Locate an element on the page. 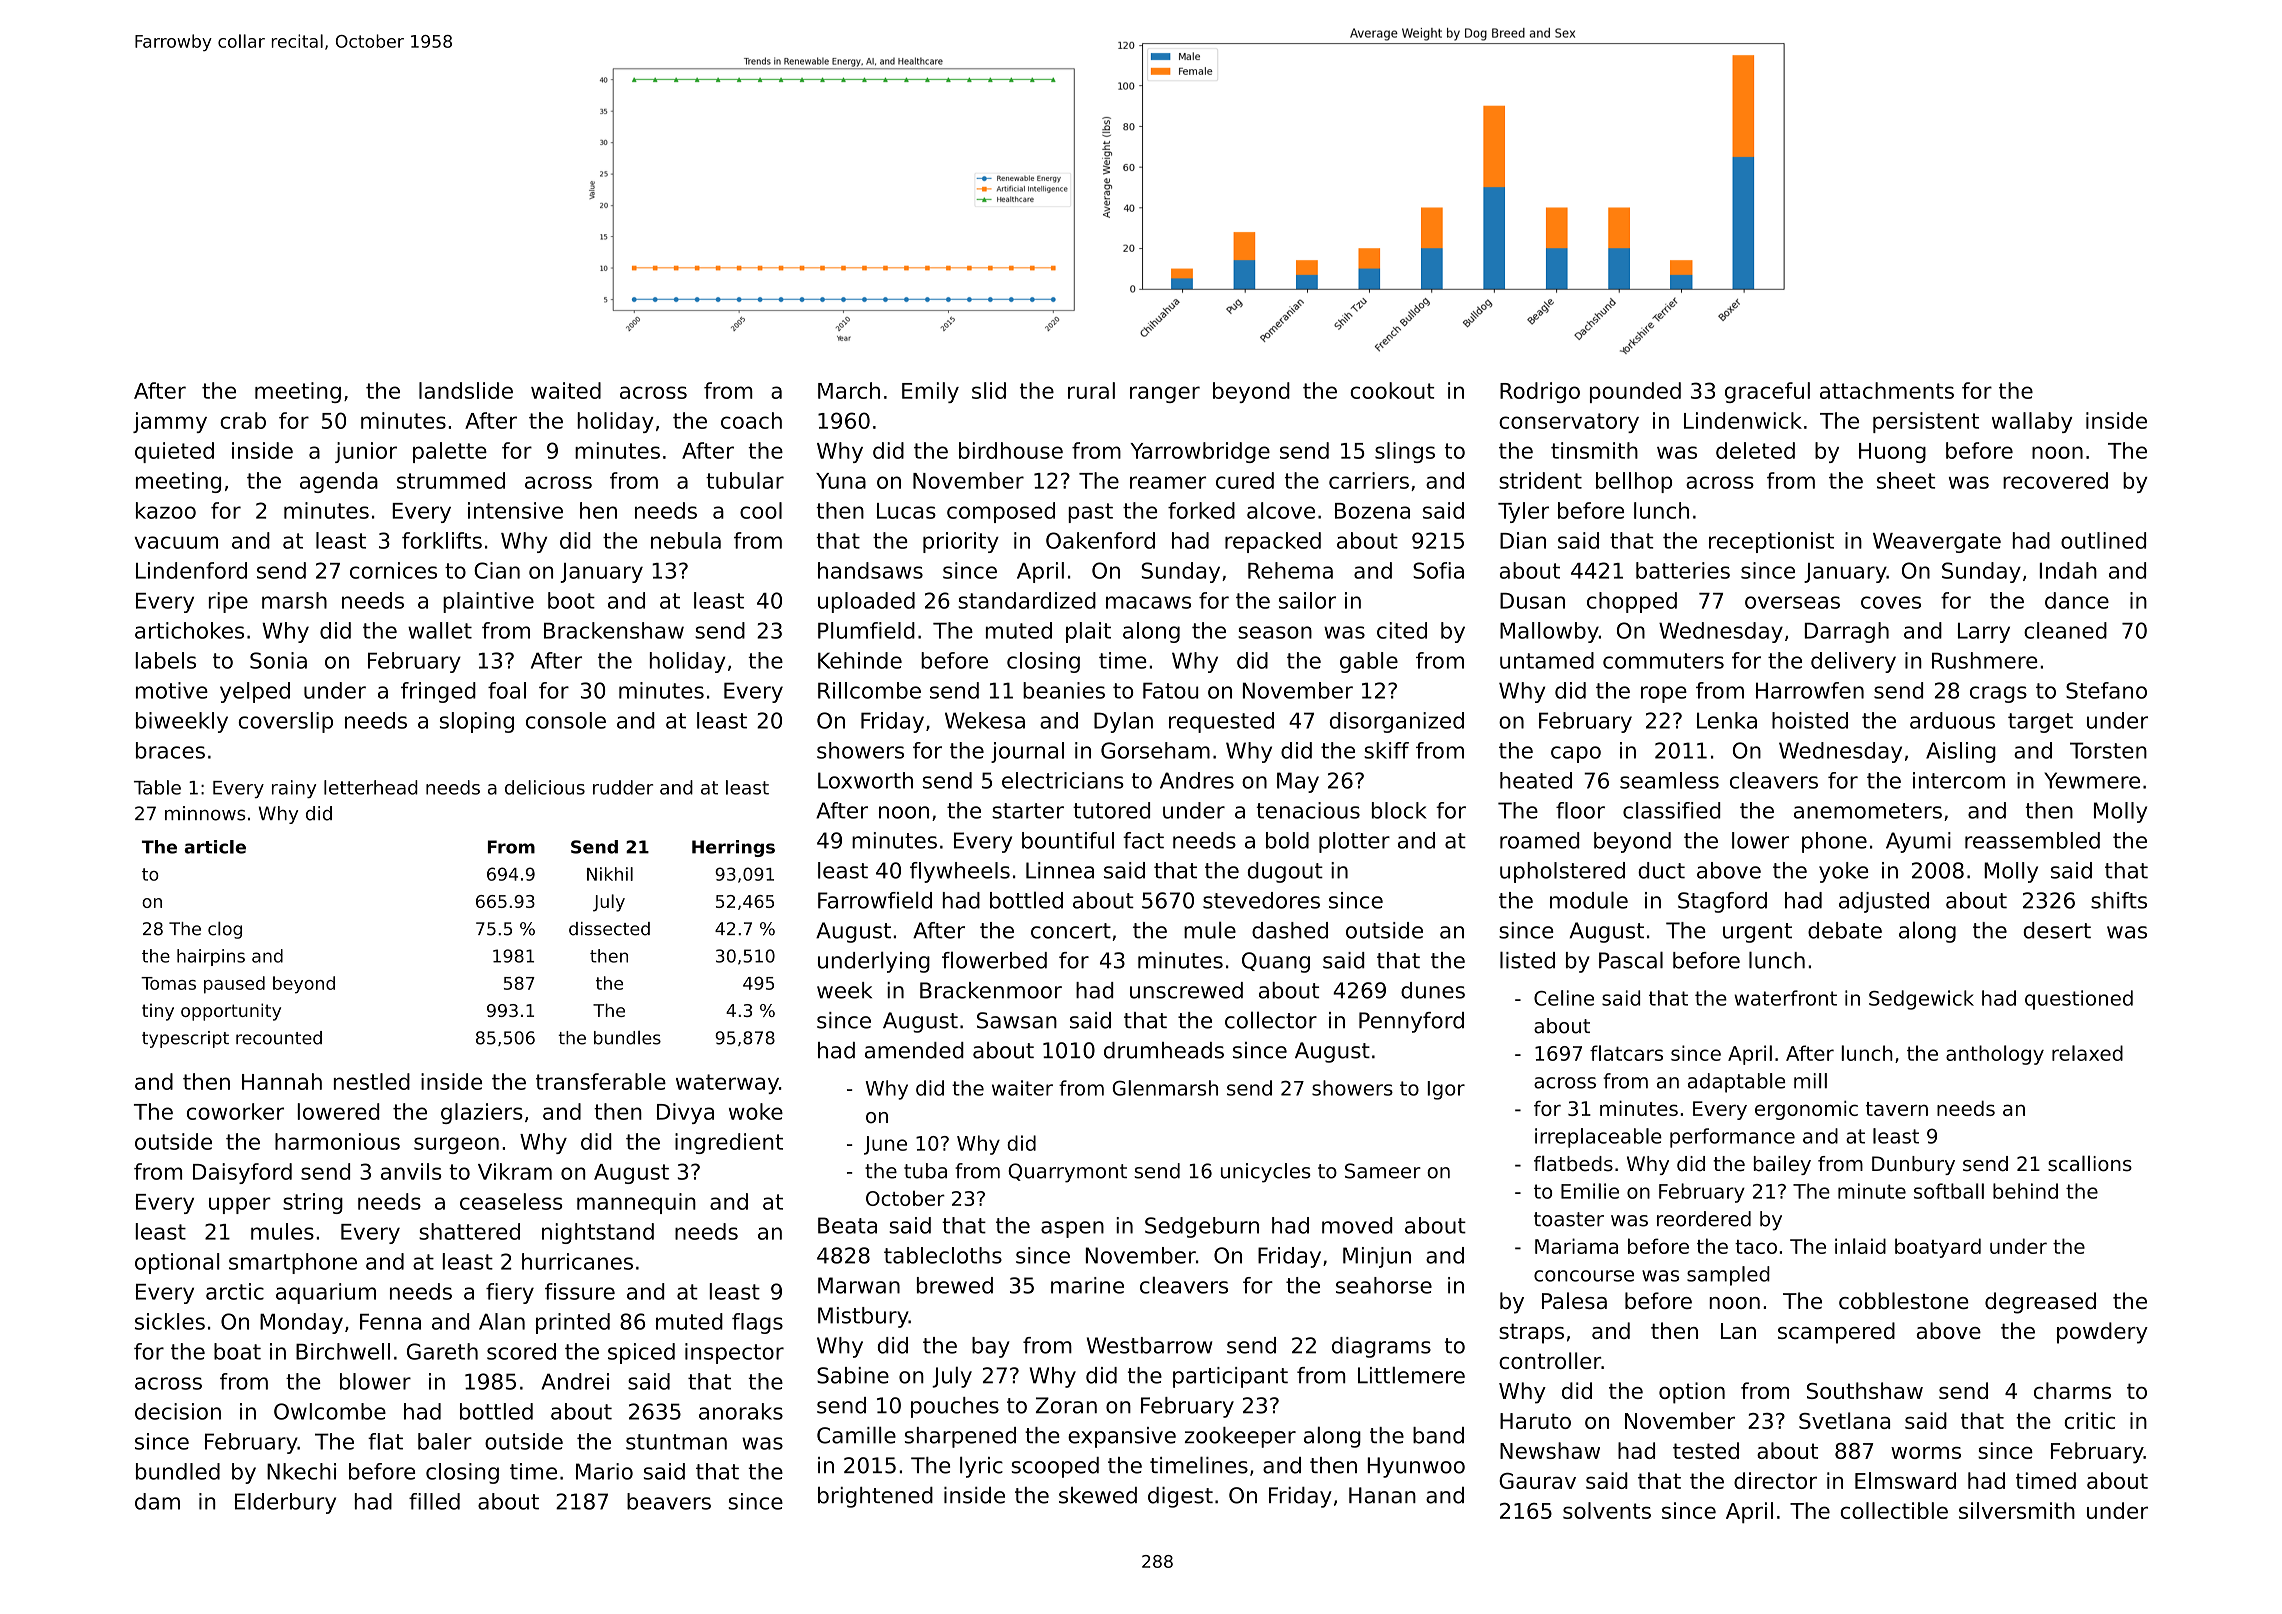 This image has height=1614, width=2282. cookout is located at coordinates (1392, 390).
